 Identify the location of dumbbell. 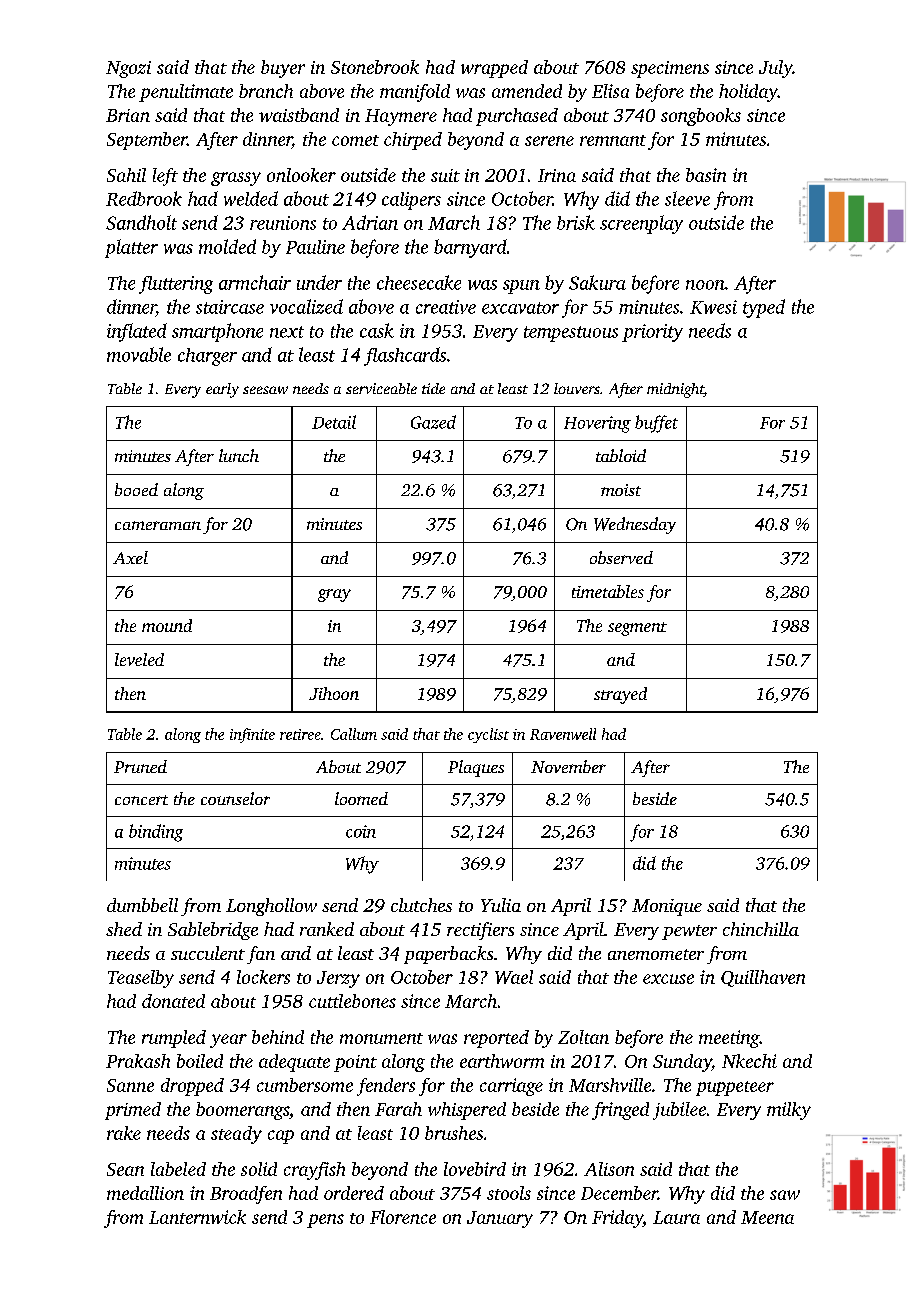
(142, 905).
